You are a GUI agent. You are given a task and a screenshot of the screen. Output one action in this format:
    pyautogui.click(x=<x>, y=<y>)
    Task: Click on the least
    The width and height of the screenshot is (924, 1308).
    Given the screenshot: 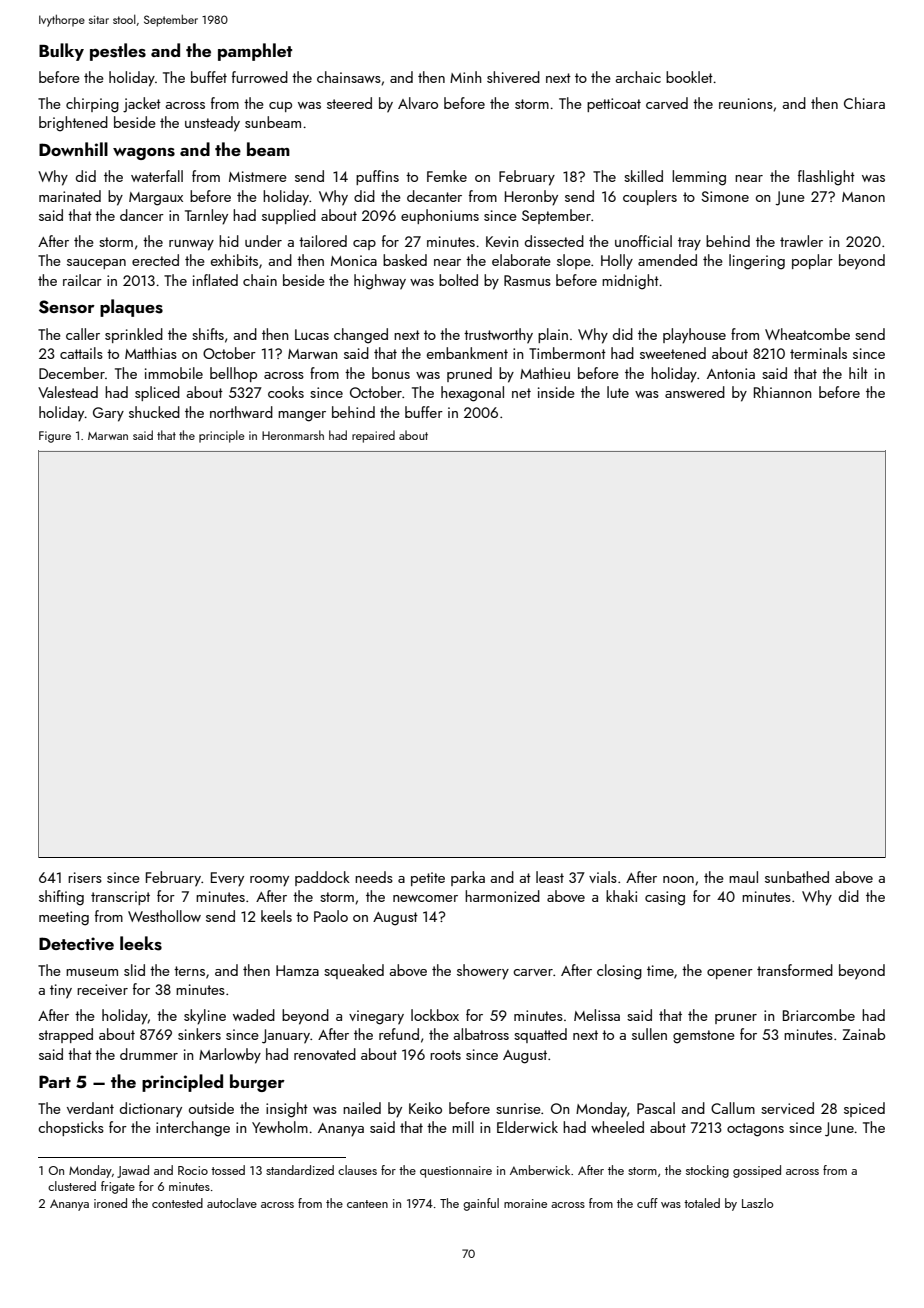 What is the action you would take?
    pyautogui.click(x=550, y=877)
